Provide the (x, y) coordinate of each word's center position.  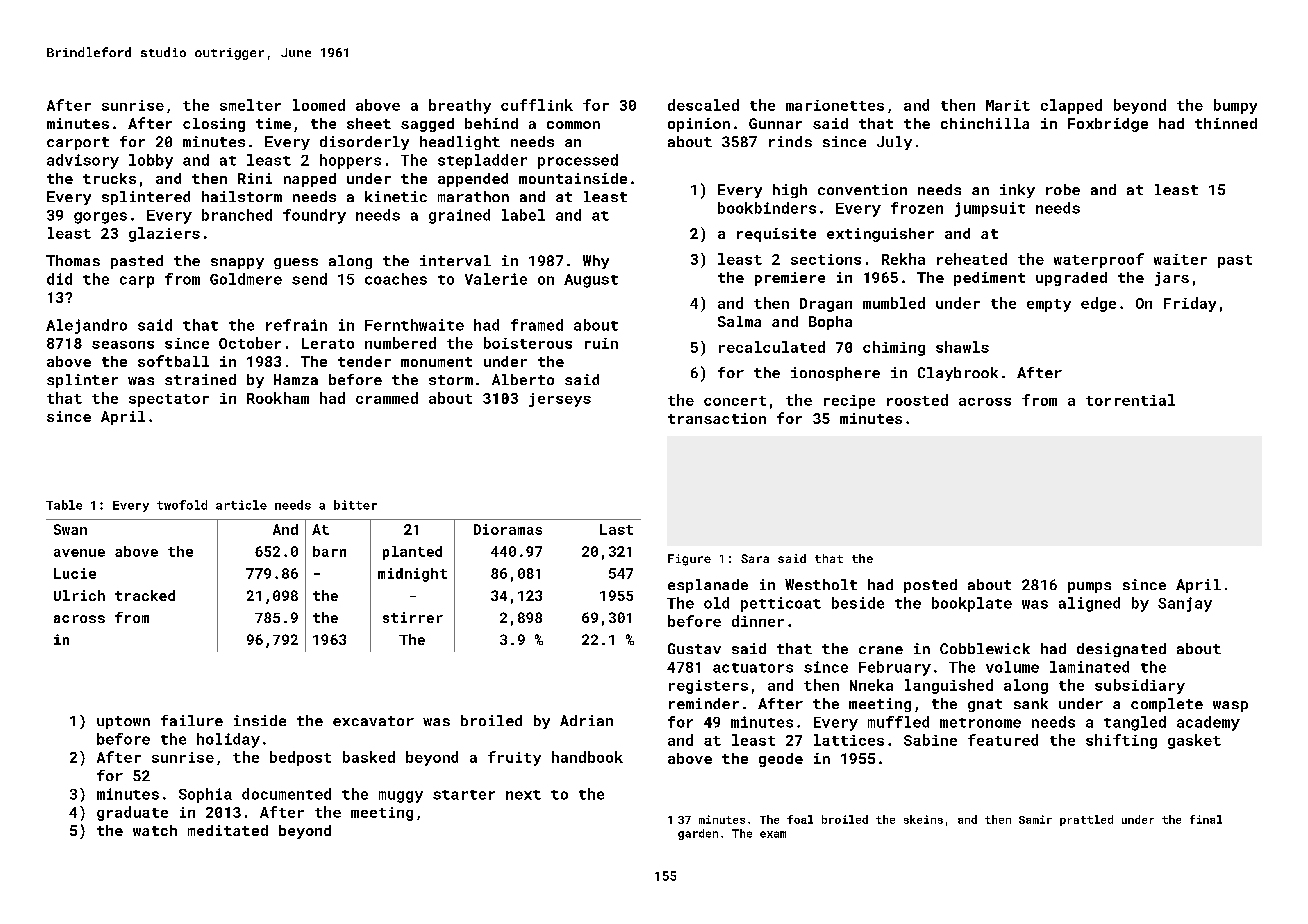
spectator (169, 400)
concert (735, 401)
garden (698, 834)
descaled (703, 105)
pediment (989, 279)
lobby (151, 161)
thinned (1226, 123)
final (1206, 819)
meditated (228, 830)
